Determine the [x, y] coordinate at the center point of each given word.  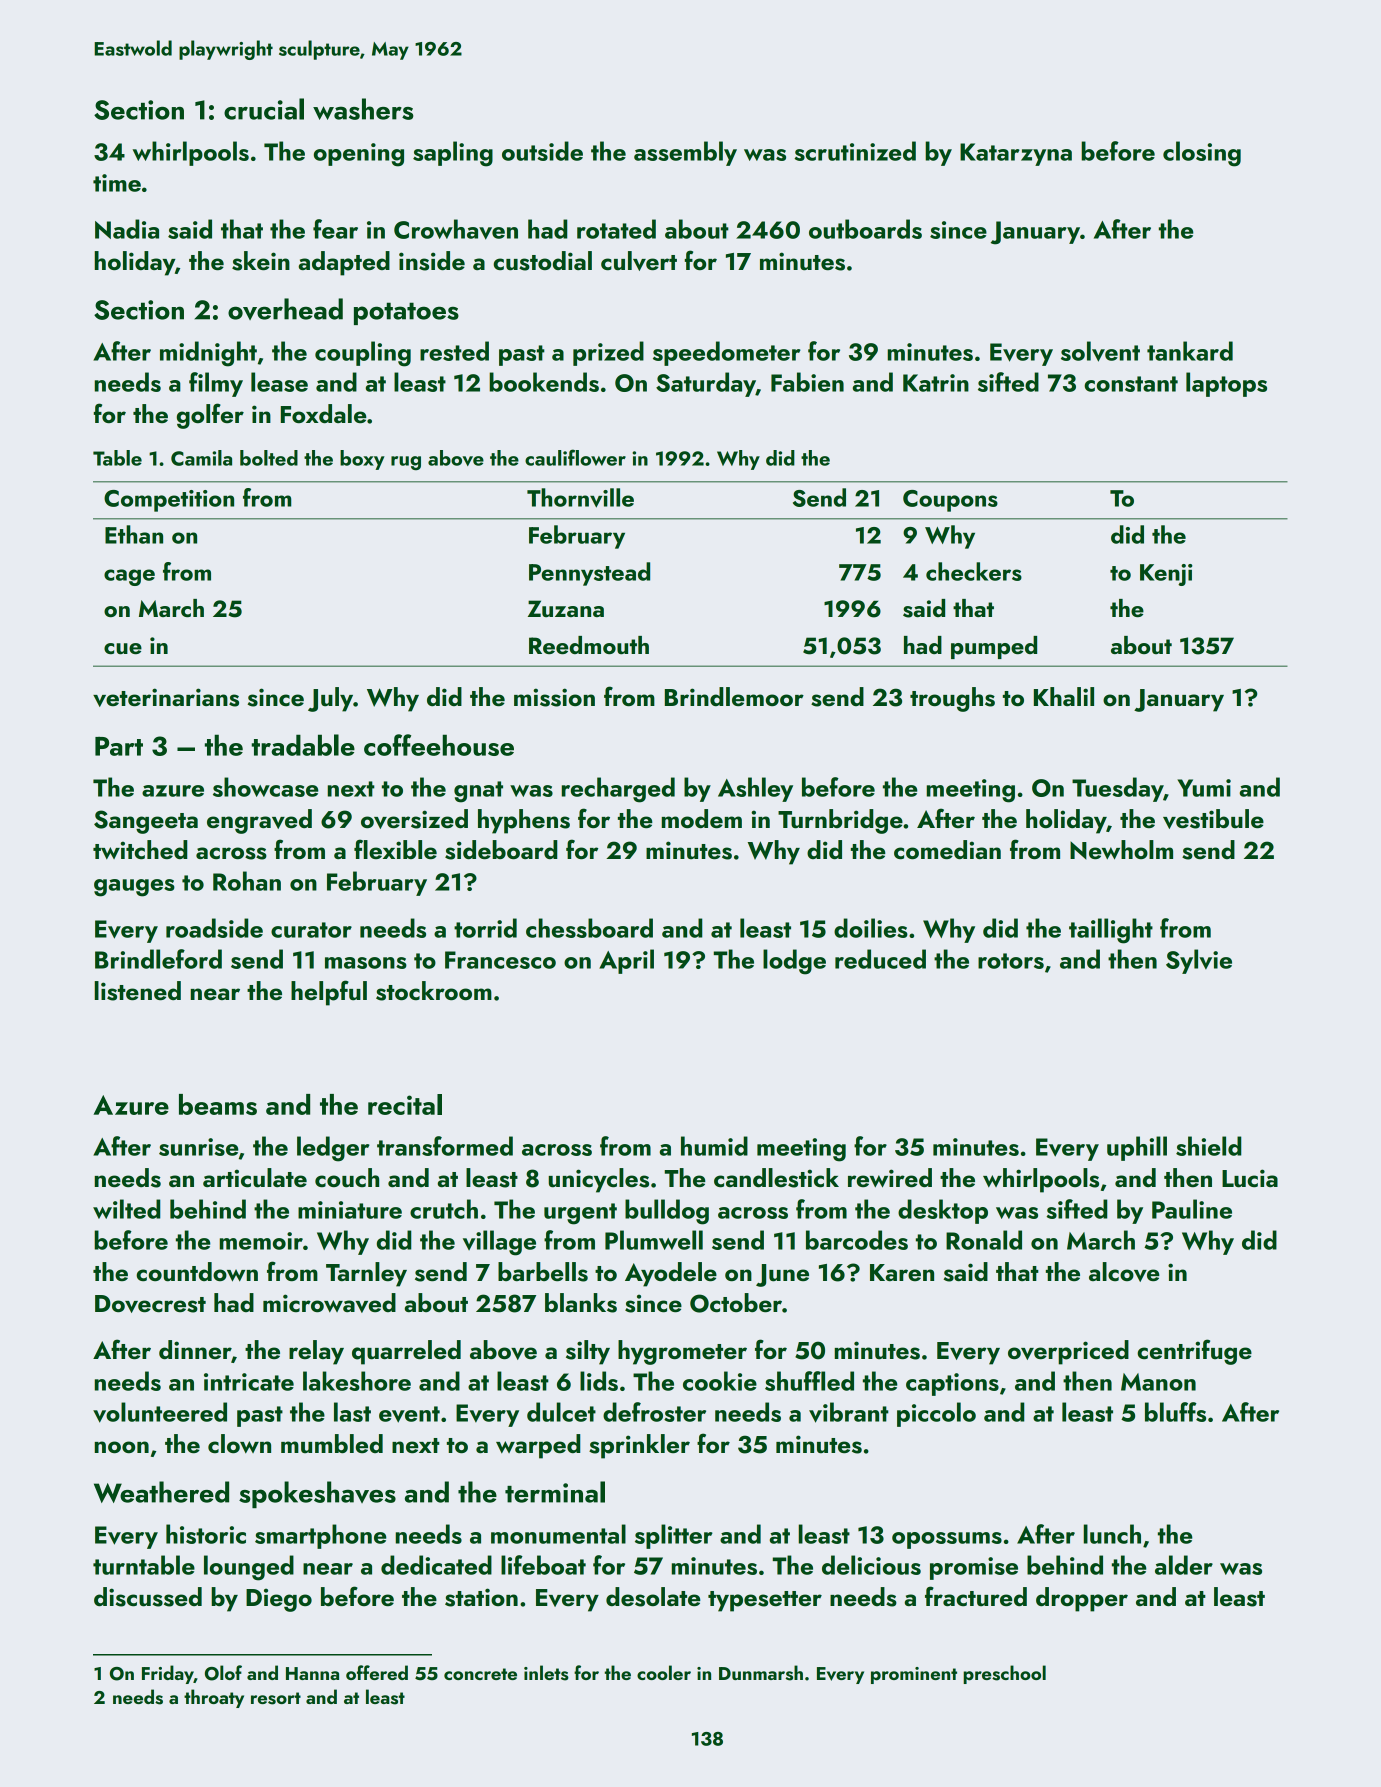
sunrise [198, 1147]
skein [261, 261]
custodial [542, 261]
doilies [871, 928]
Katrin [936, 383]
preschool [1004, 1674]
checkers [974, 571]
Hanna [312, 1673]
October [736, 1303]
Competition [169, 501]
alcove [1124, 1272]
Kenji [1166, 575]
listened [138, 991]
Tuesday [1117, 789]
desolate [653, 1597]
